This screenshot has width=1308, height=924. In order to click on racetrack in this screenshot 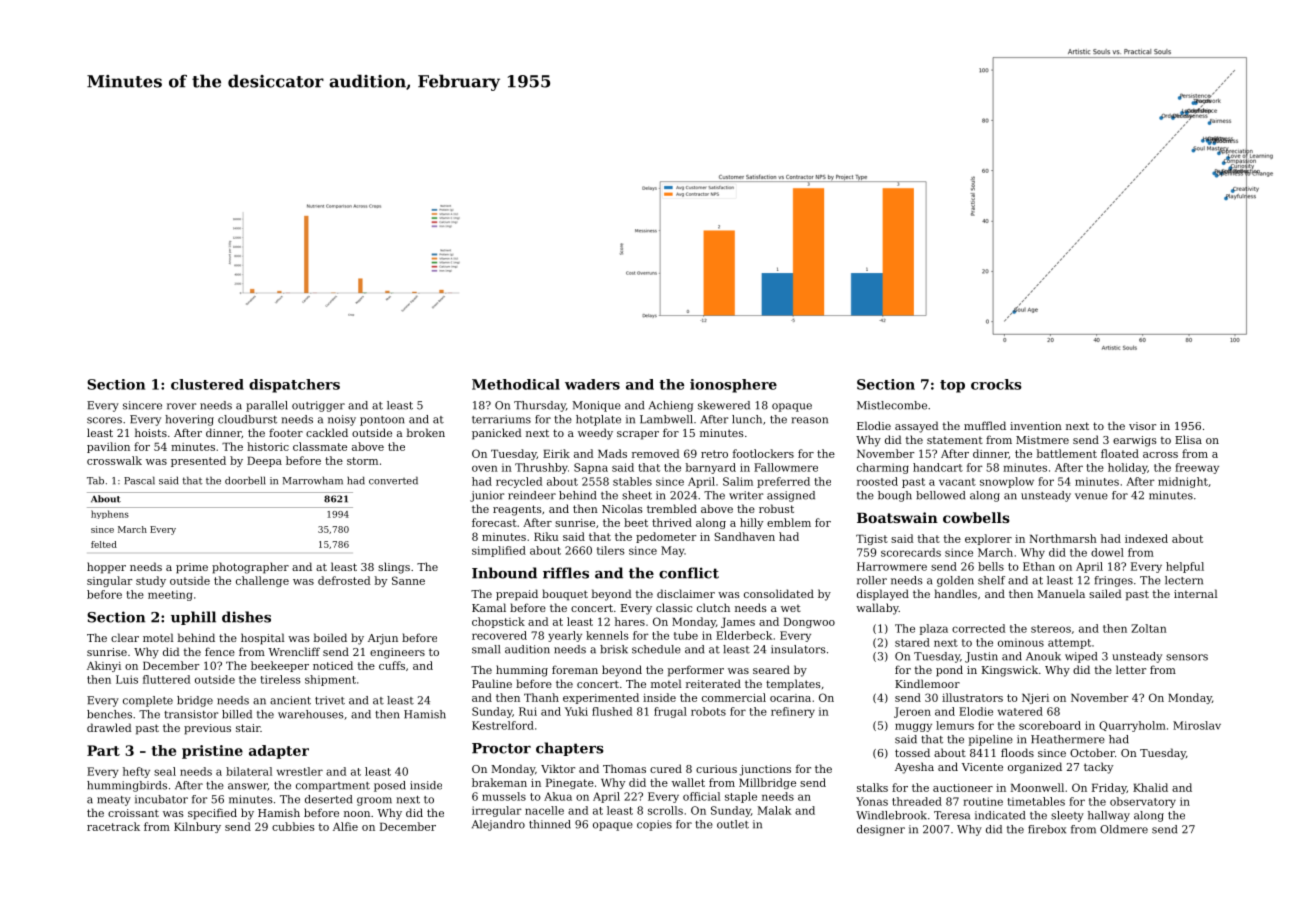, I will do `click(113, 826)`.
